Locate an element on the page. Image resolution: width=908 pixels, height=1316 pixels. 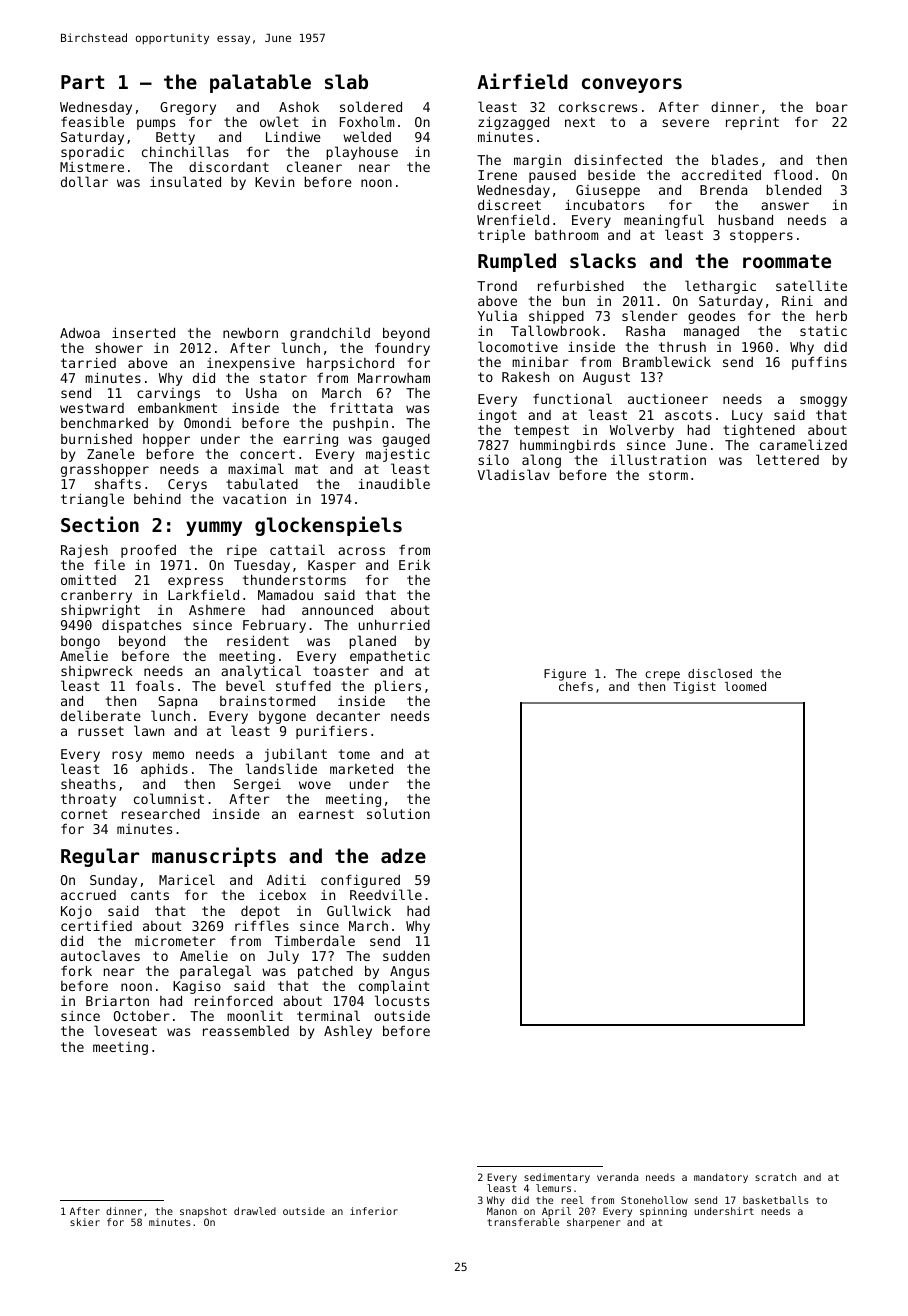
loveseat is located at coordinates (125, 1030).
